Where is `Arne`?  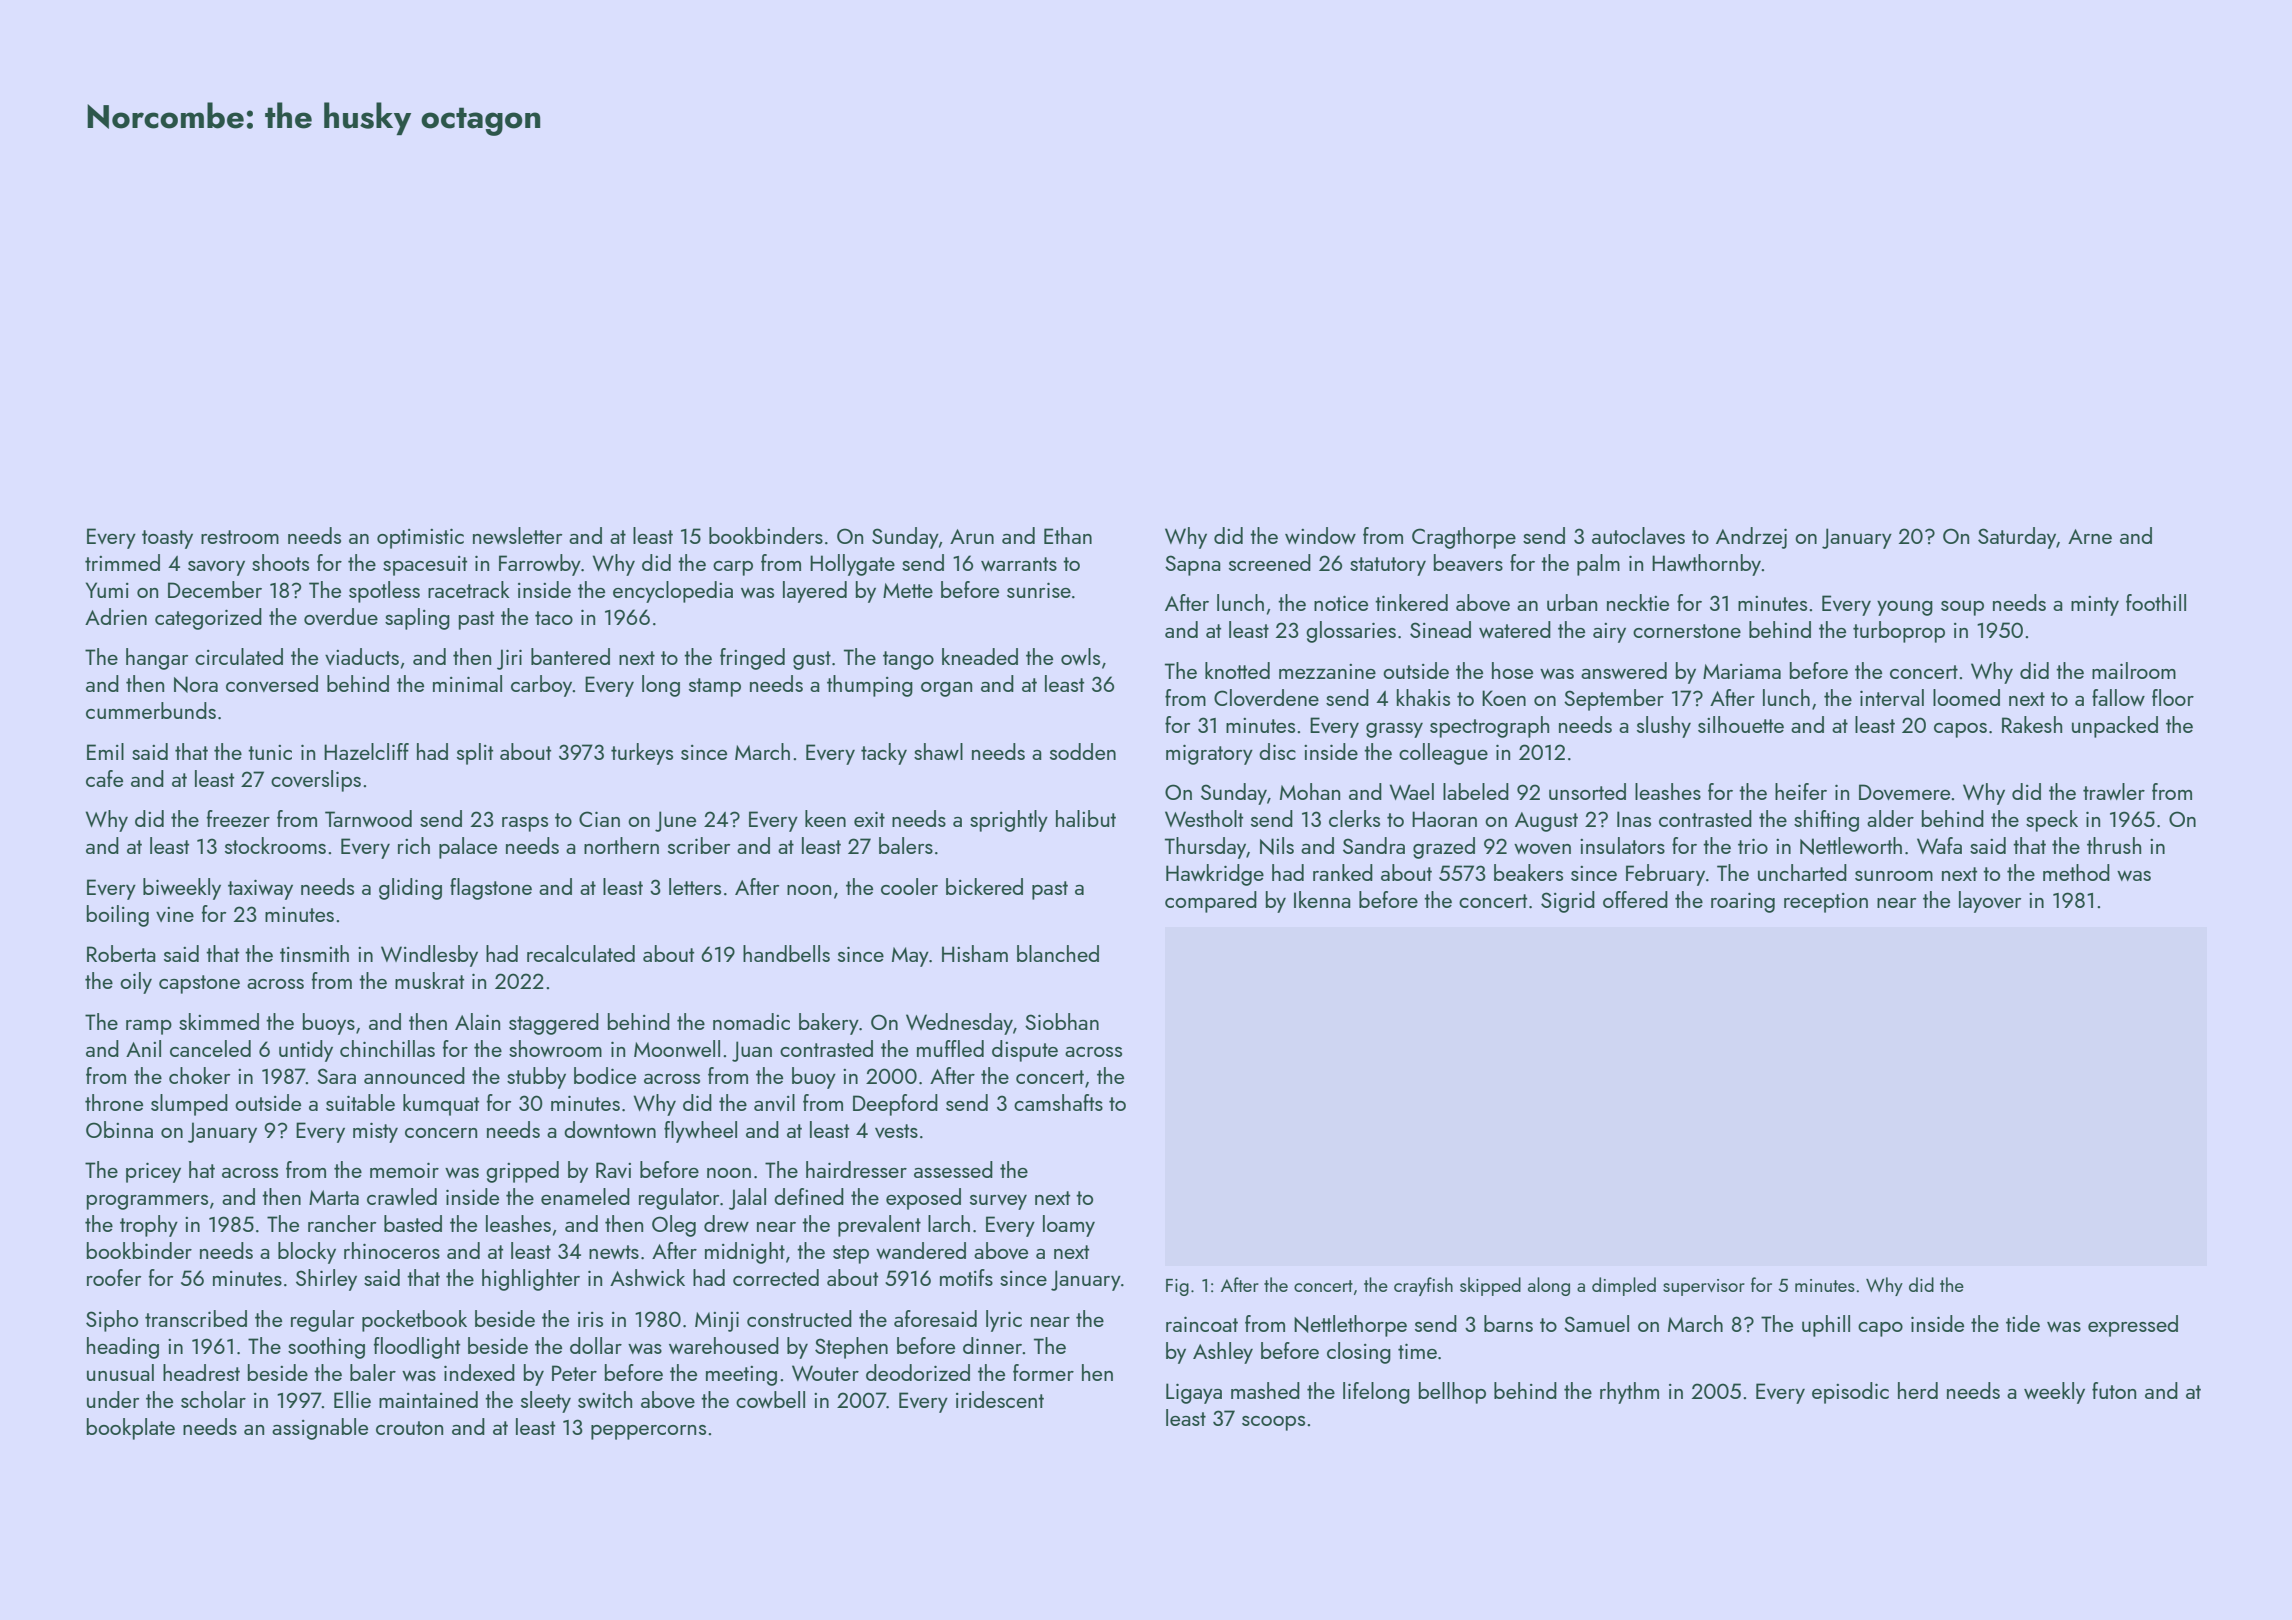
Arne is located at coordinates (2090, 536).
